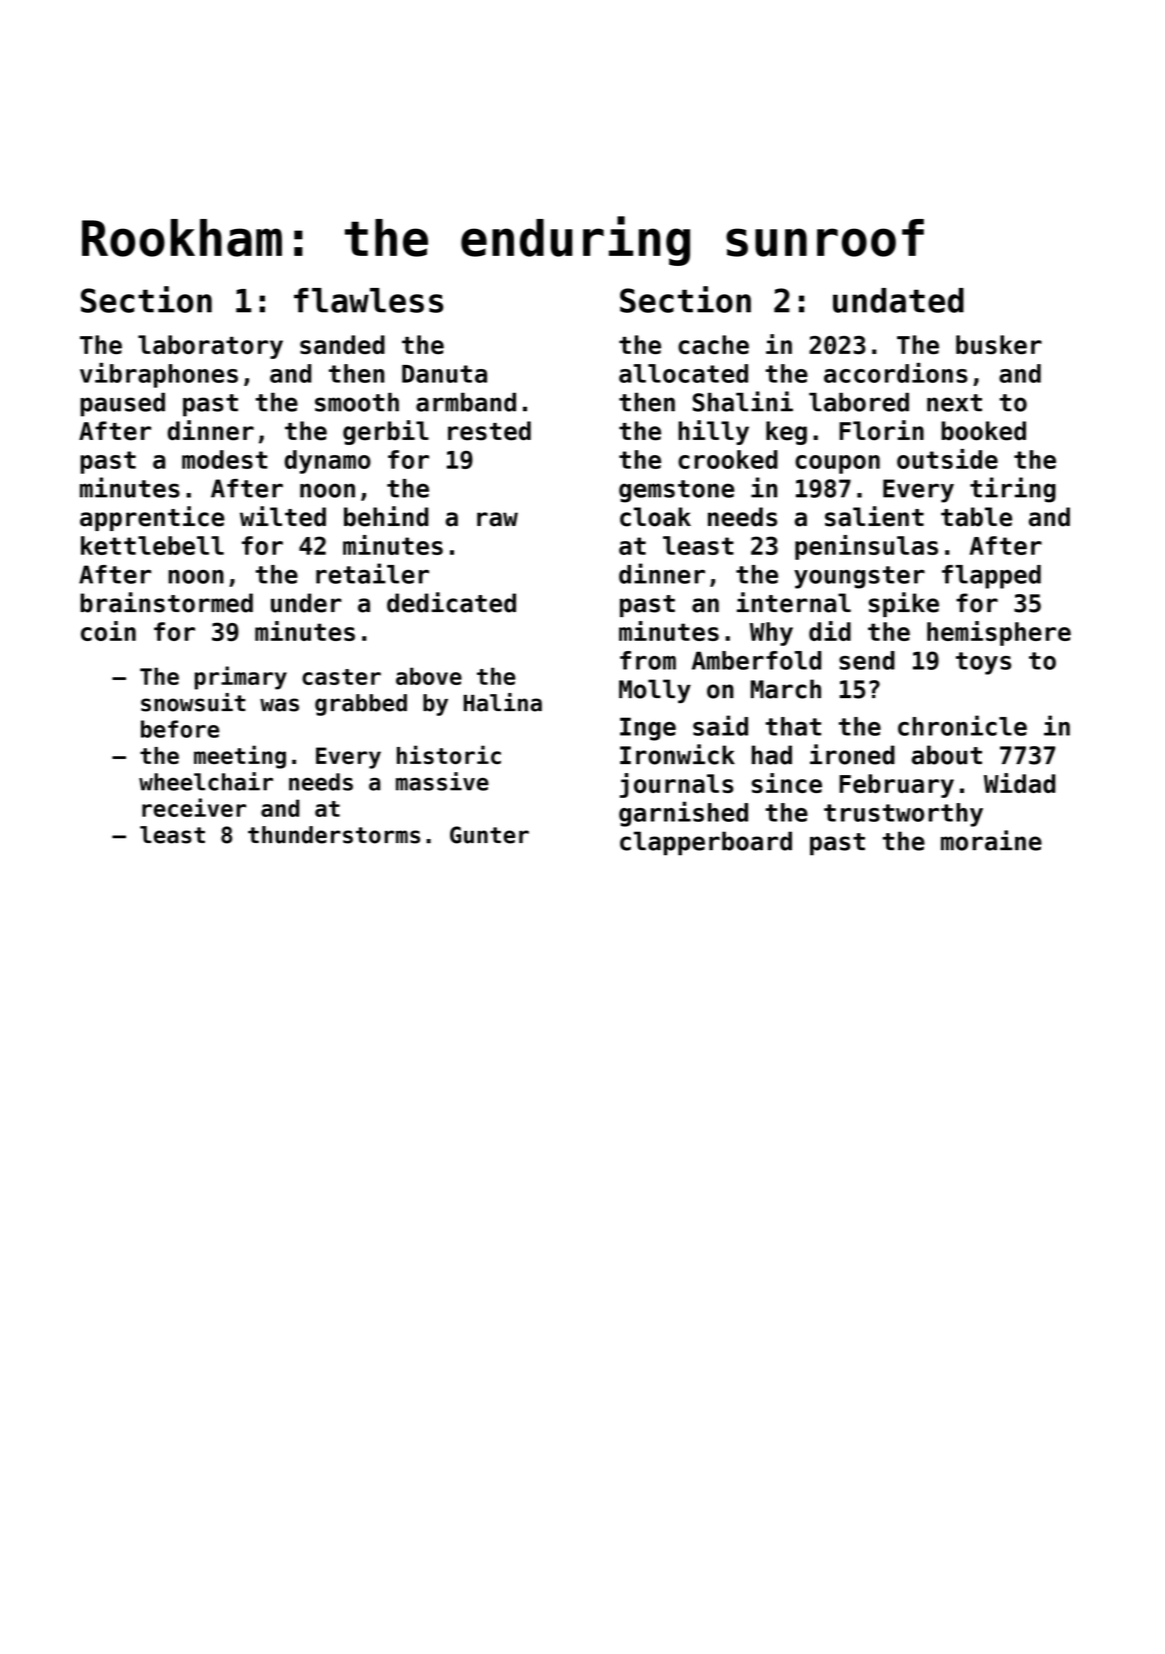 This screenshot has width=1165, height=1654. What do you see at coordinates (713, 344) in the screenshot?
I see `cache` at bounding box center [713, 344].
